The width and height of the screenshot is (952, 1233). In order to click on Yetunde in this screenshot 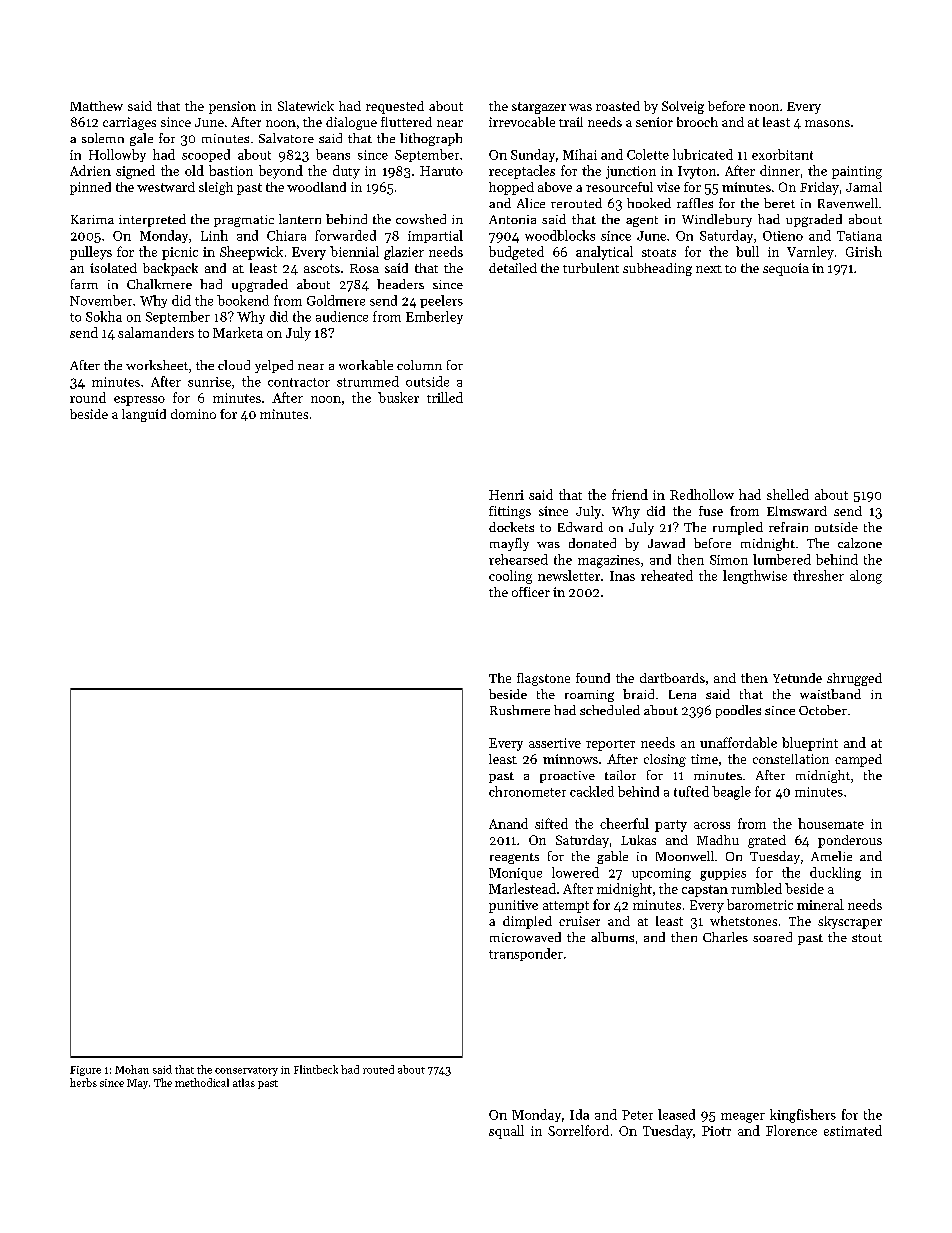, I will do `click(797, 678)`.
